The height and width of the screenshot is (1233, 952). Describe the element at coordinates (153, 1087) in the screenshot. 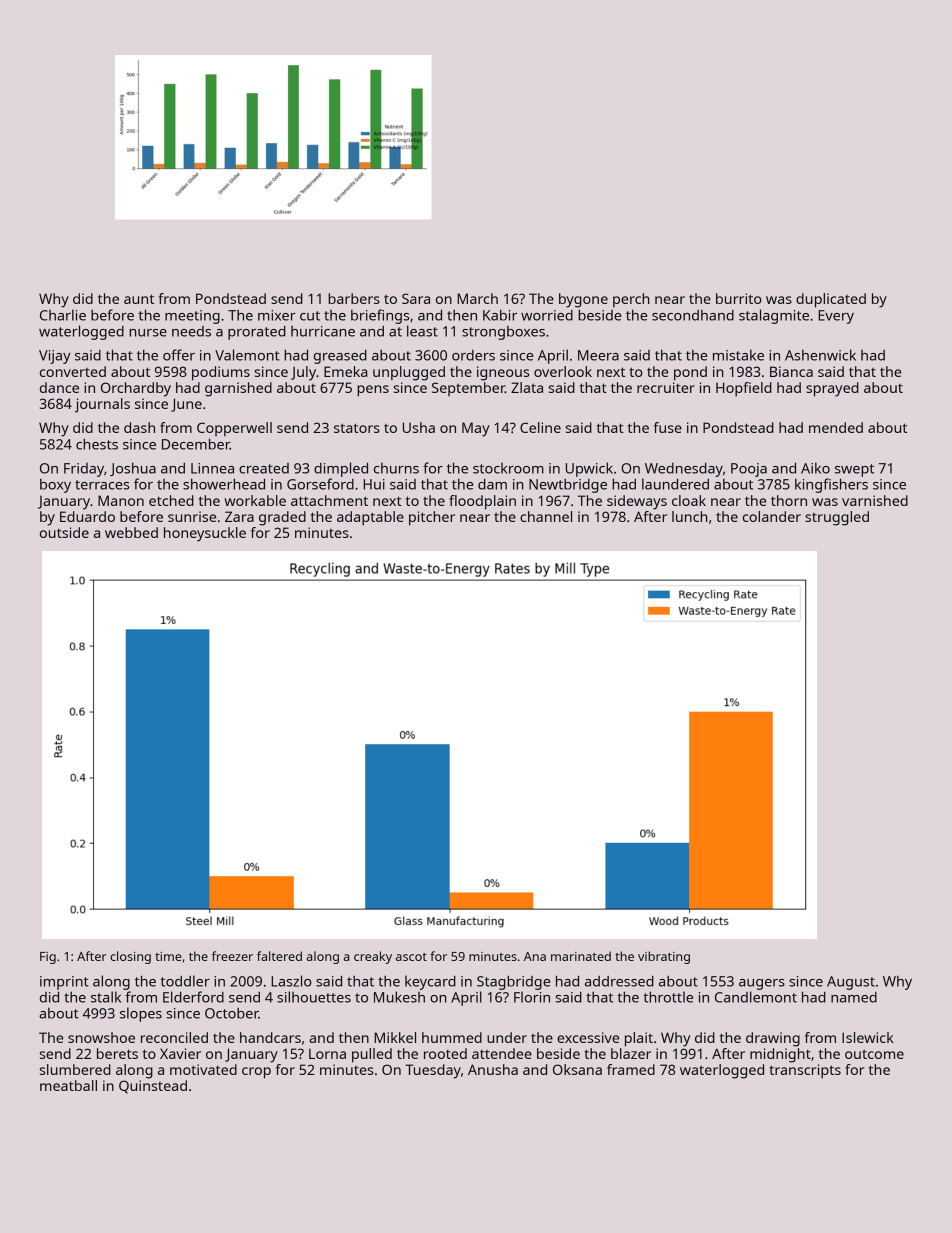

I see `Quinstead` at that location.
